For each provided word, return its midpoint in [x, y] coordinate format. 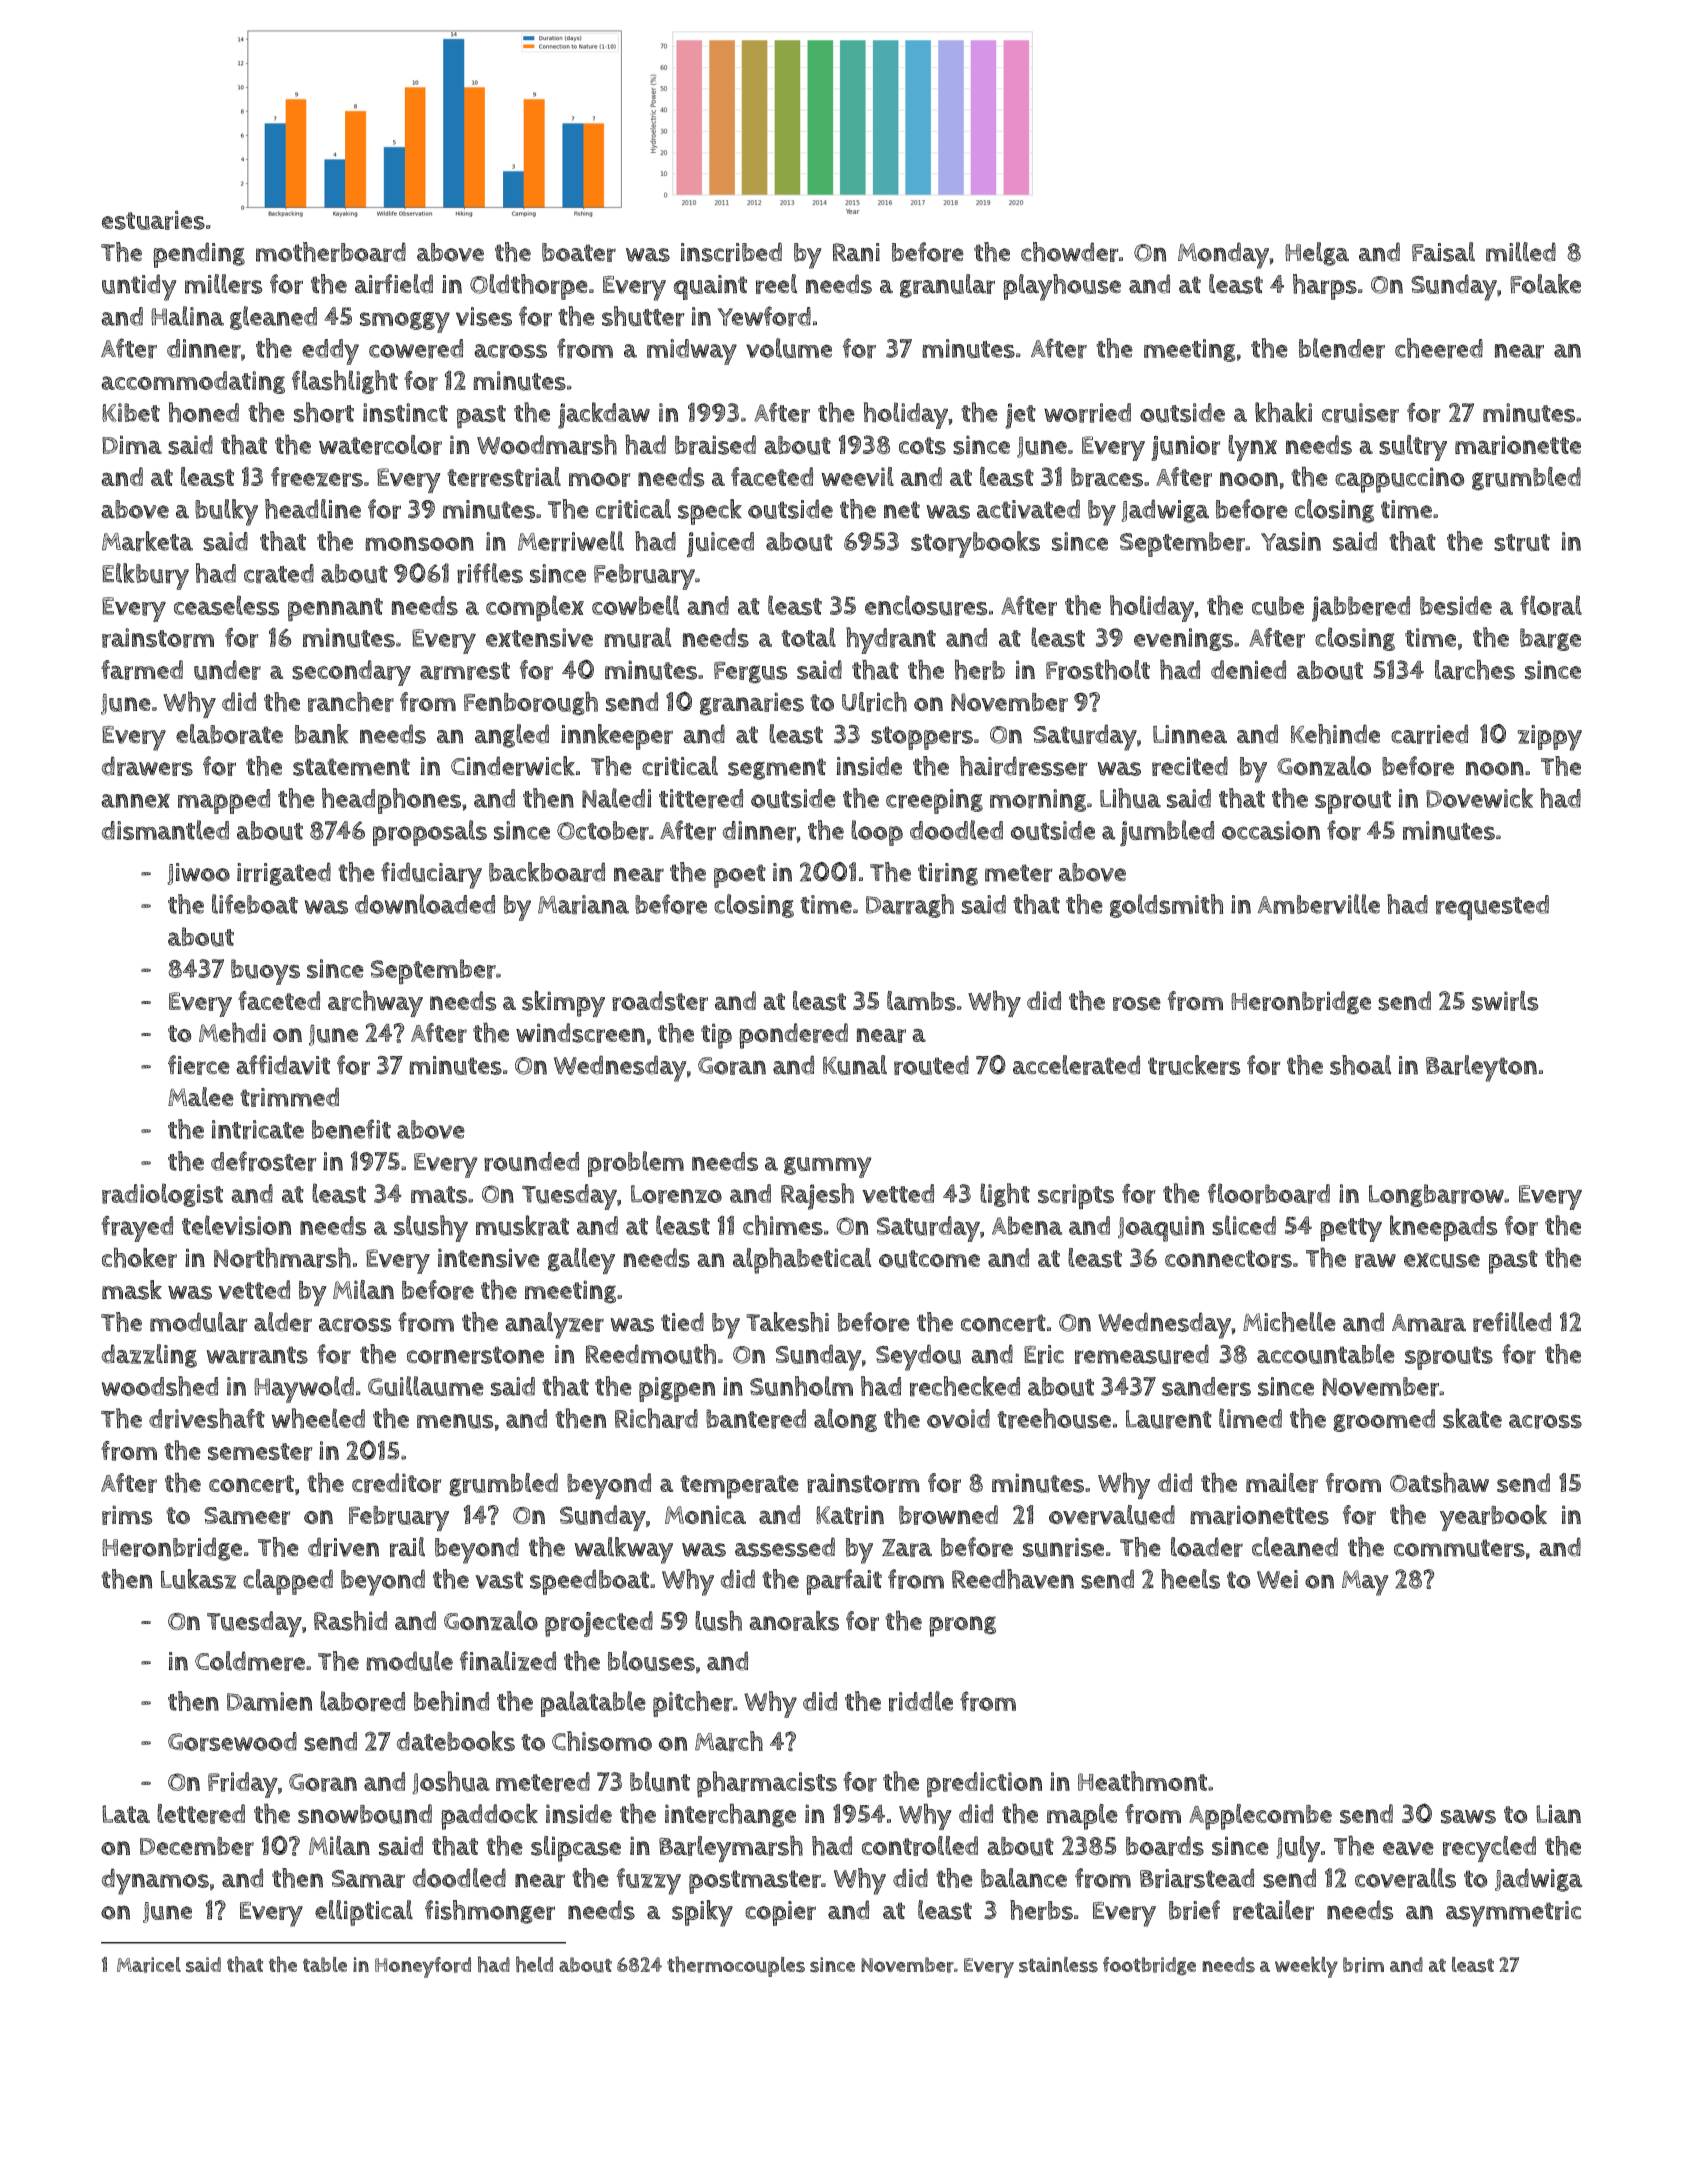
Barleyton [1481, 1068]
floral [1551, 605]
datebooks [456, 1741]
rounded [531, 1162]
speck [710, 512]
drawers [147, 766]
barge [1550, 639]
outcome [929, 1259]
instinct [405, 413]
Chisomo [602, 1741]
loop [877, 833]
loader [1207, 1547]
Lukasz [198, 1579]
